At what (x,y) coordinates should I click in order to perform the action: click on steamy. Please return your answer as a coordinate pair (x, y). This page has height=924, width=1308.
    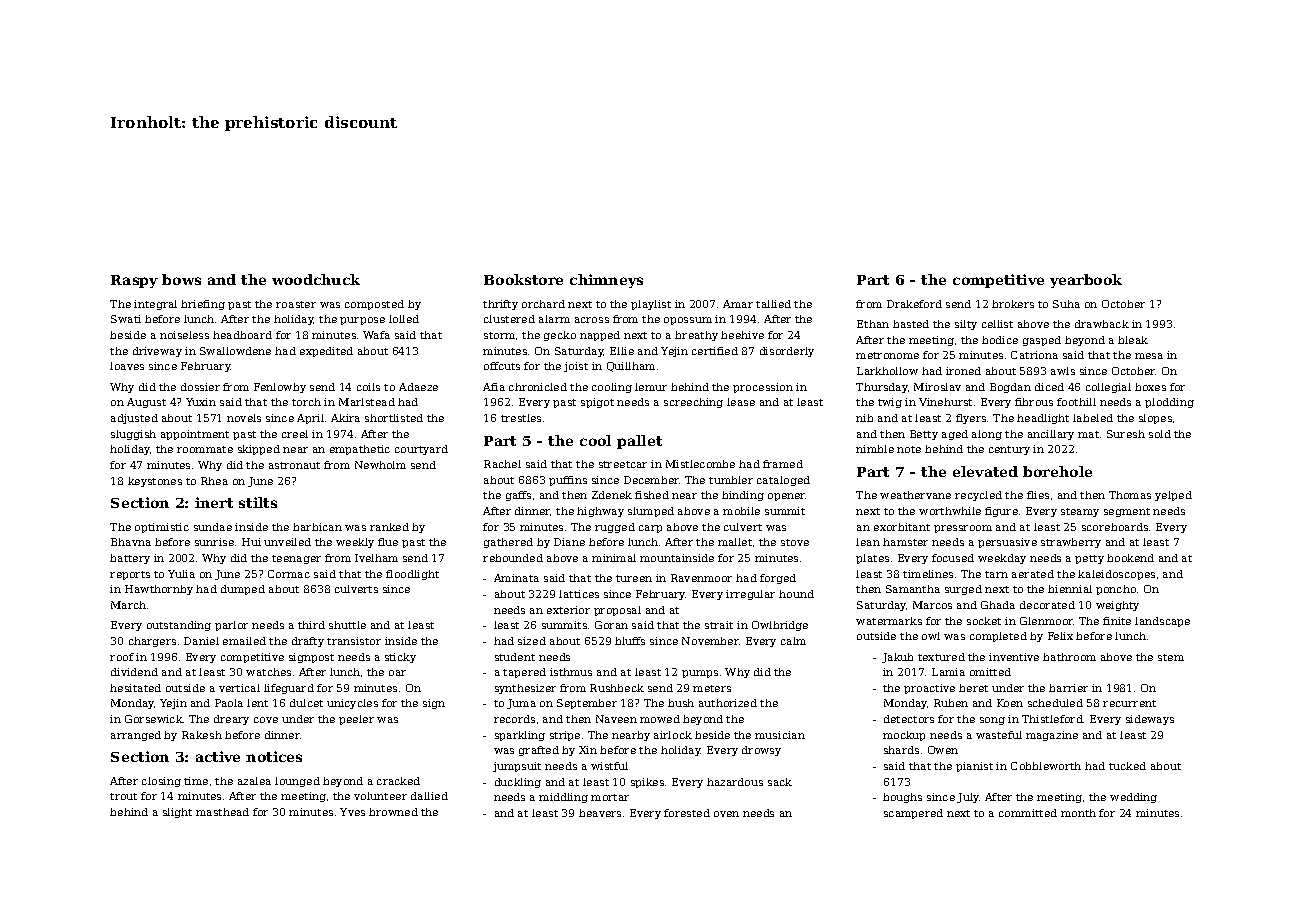
    Looking at the image, I should click on (1080, 512).
